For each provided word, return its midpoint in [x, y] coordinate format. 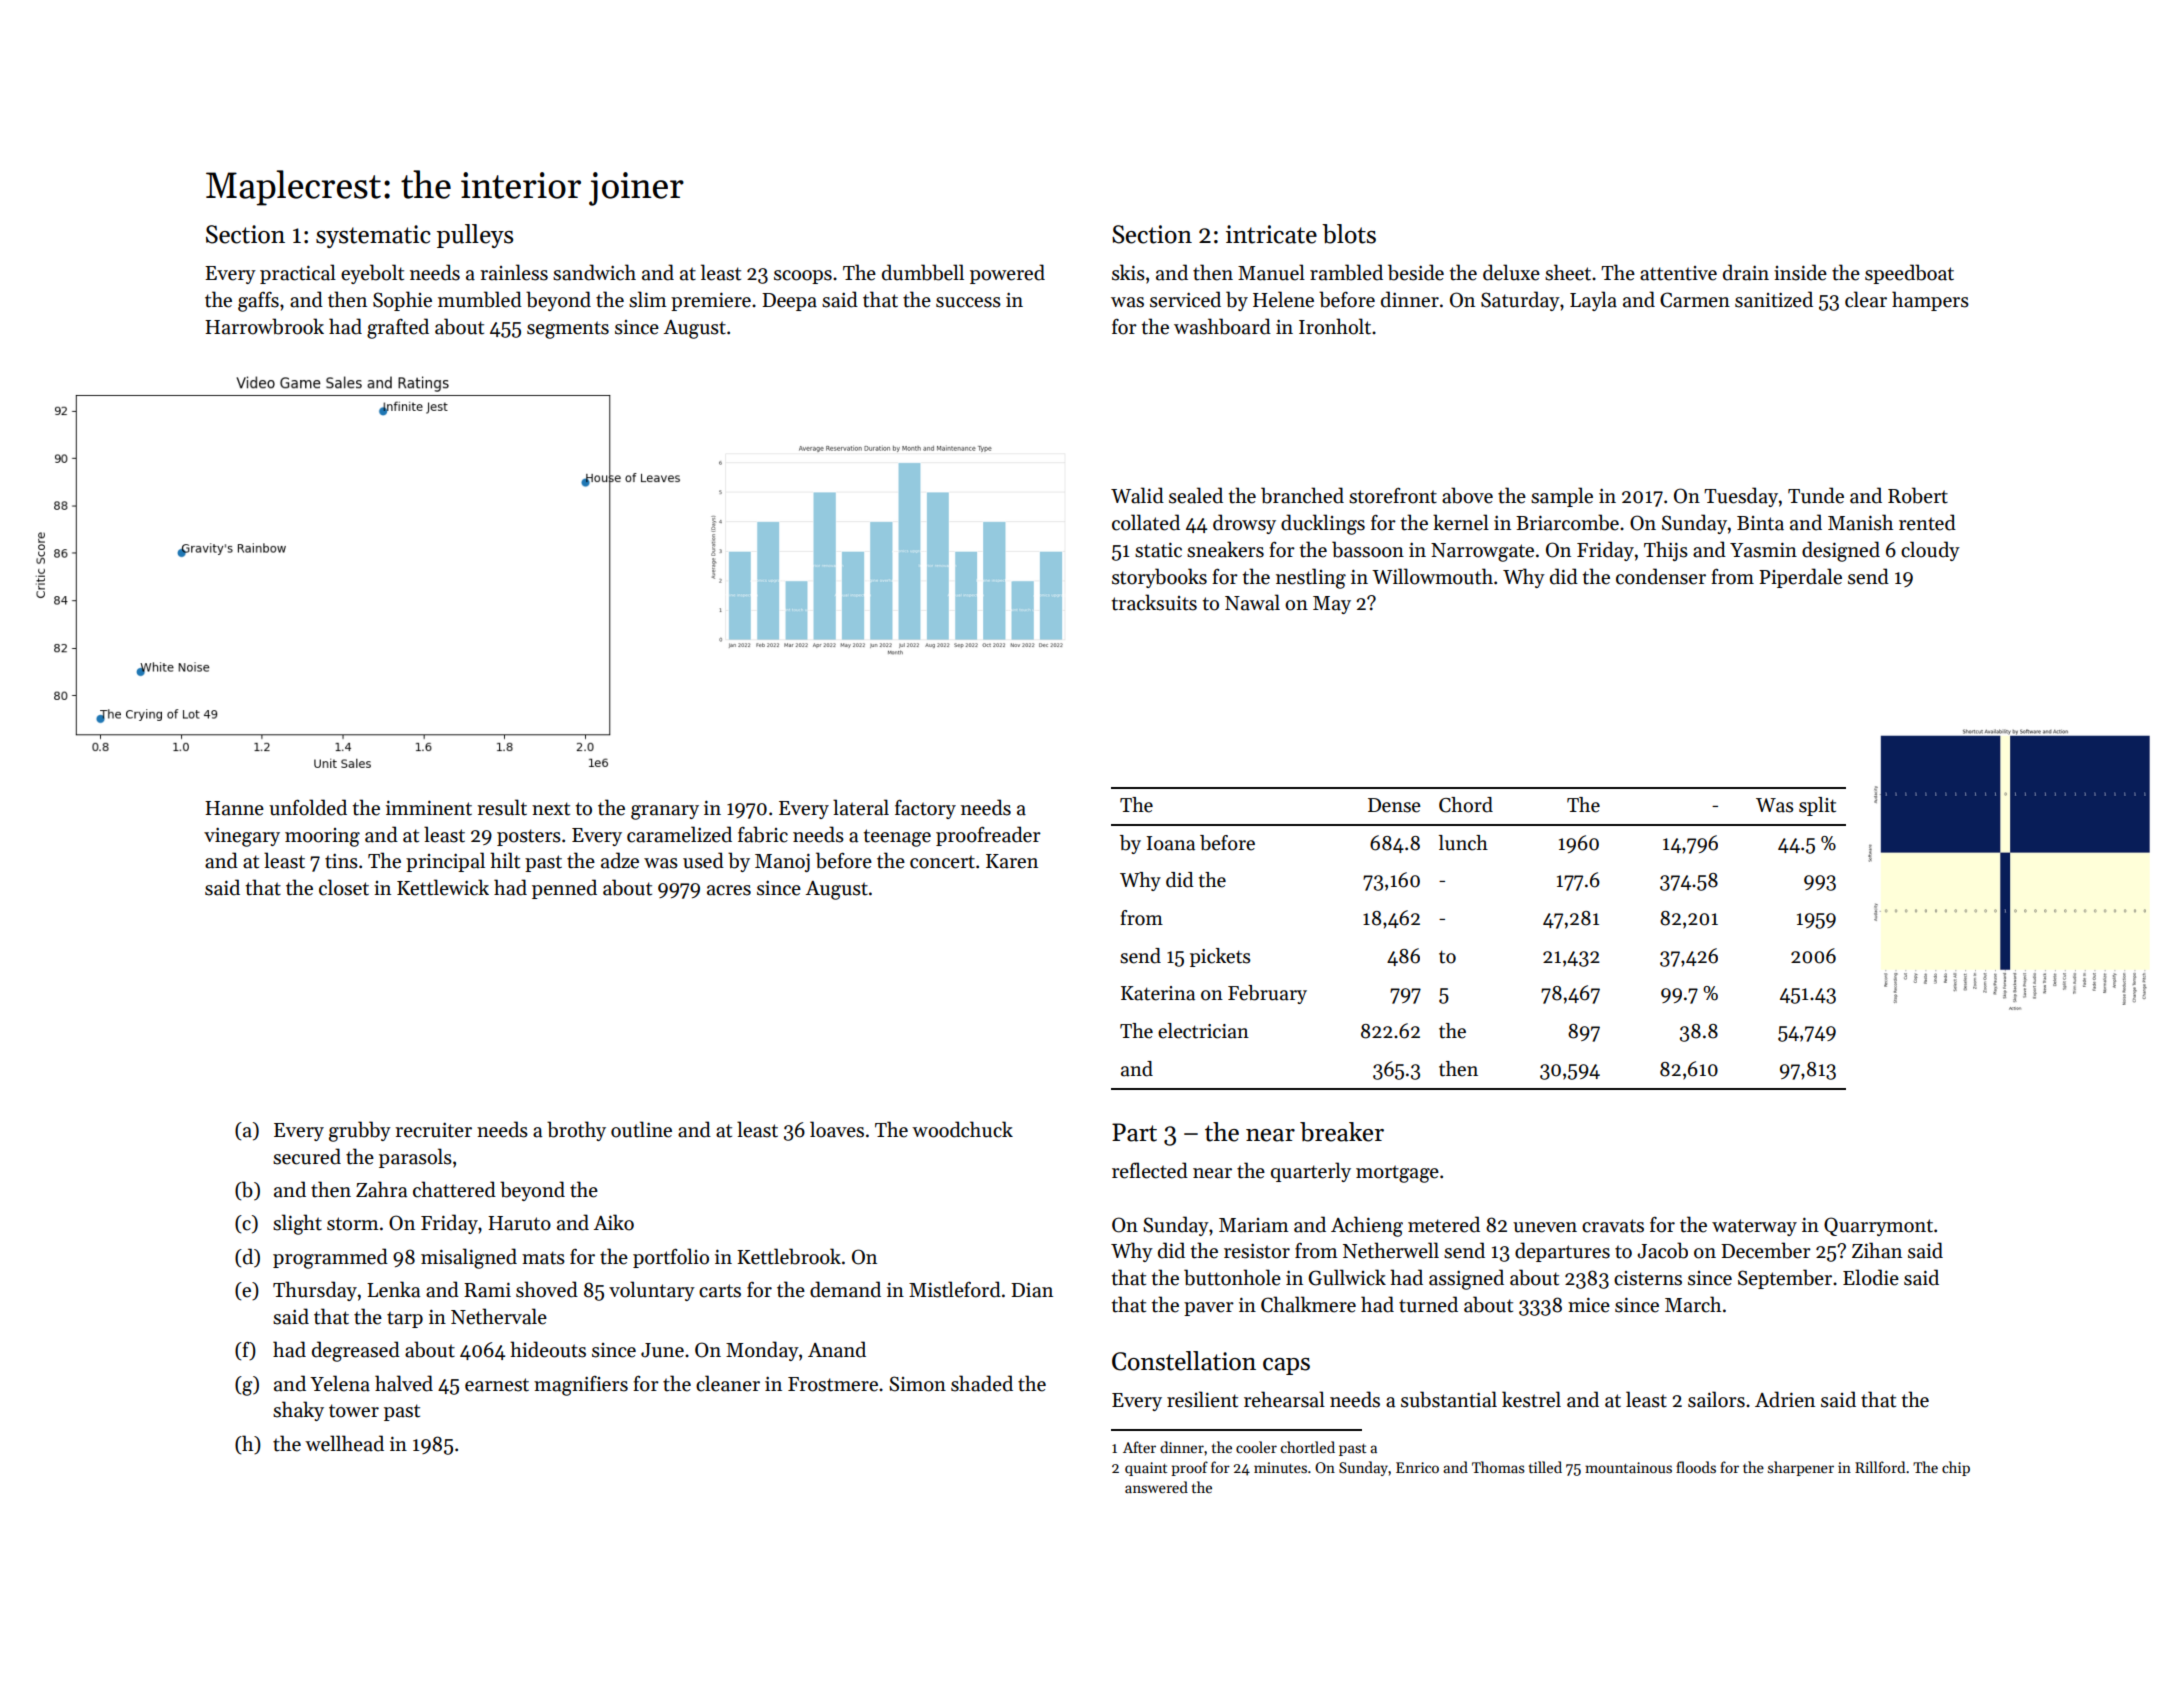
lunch [1463, 843]
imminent [429, 808]
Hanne [234, 808]
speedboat [1909, 274]
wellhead [344, 1443]
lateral [861, 807]
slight [297, 1224]
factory [925, 809]
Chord [1466, 805]
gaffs [258, 302]
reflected [1150, 1170]
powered [1007, 274]
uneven [1545, 1227]
